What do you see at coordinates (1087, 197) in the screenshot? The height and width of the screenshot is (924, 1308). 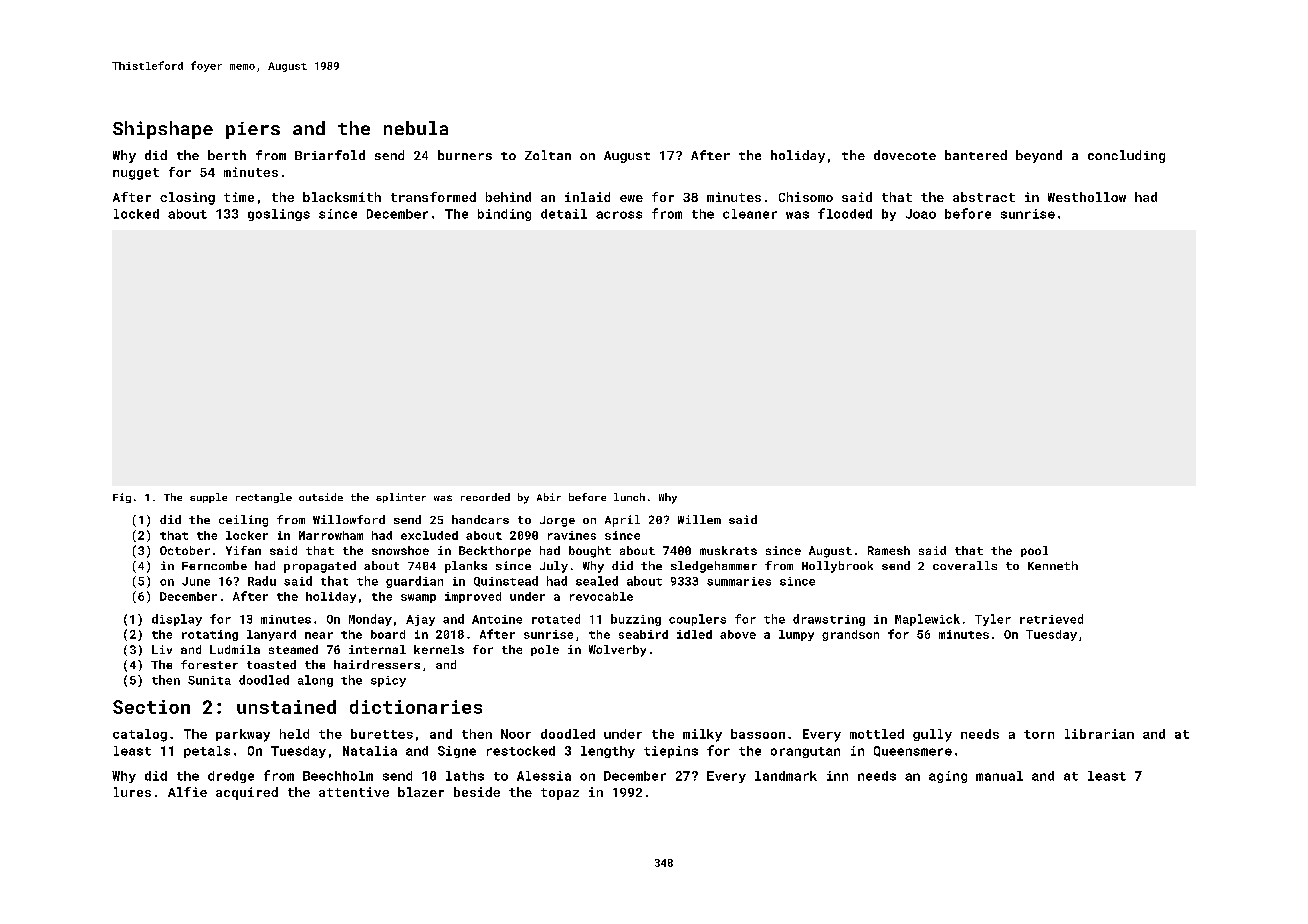 I see `Westhollow` at bounding box center [1087, 197].
